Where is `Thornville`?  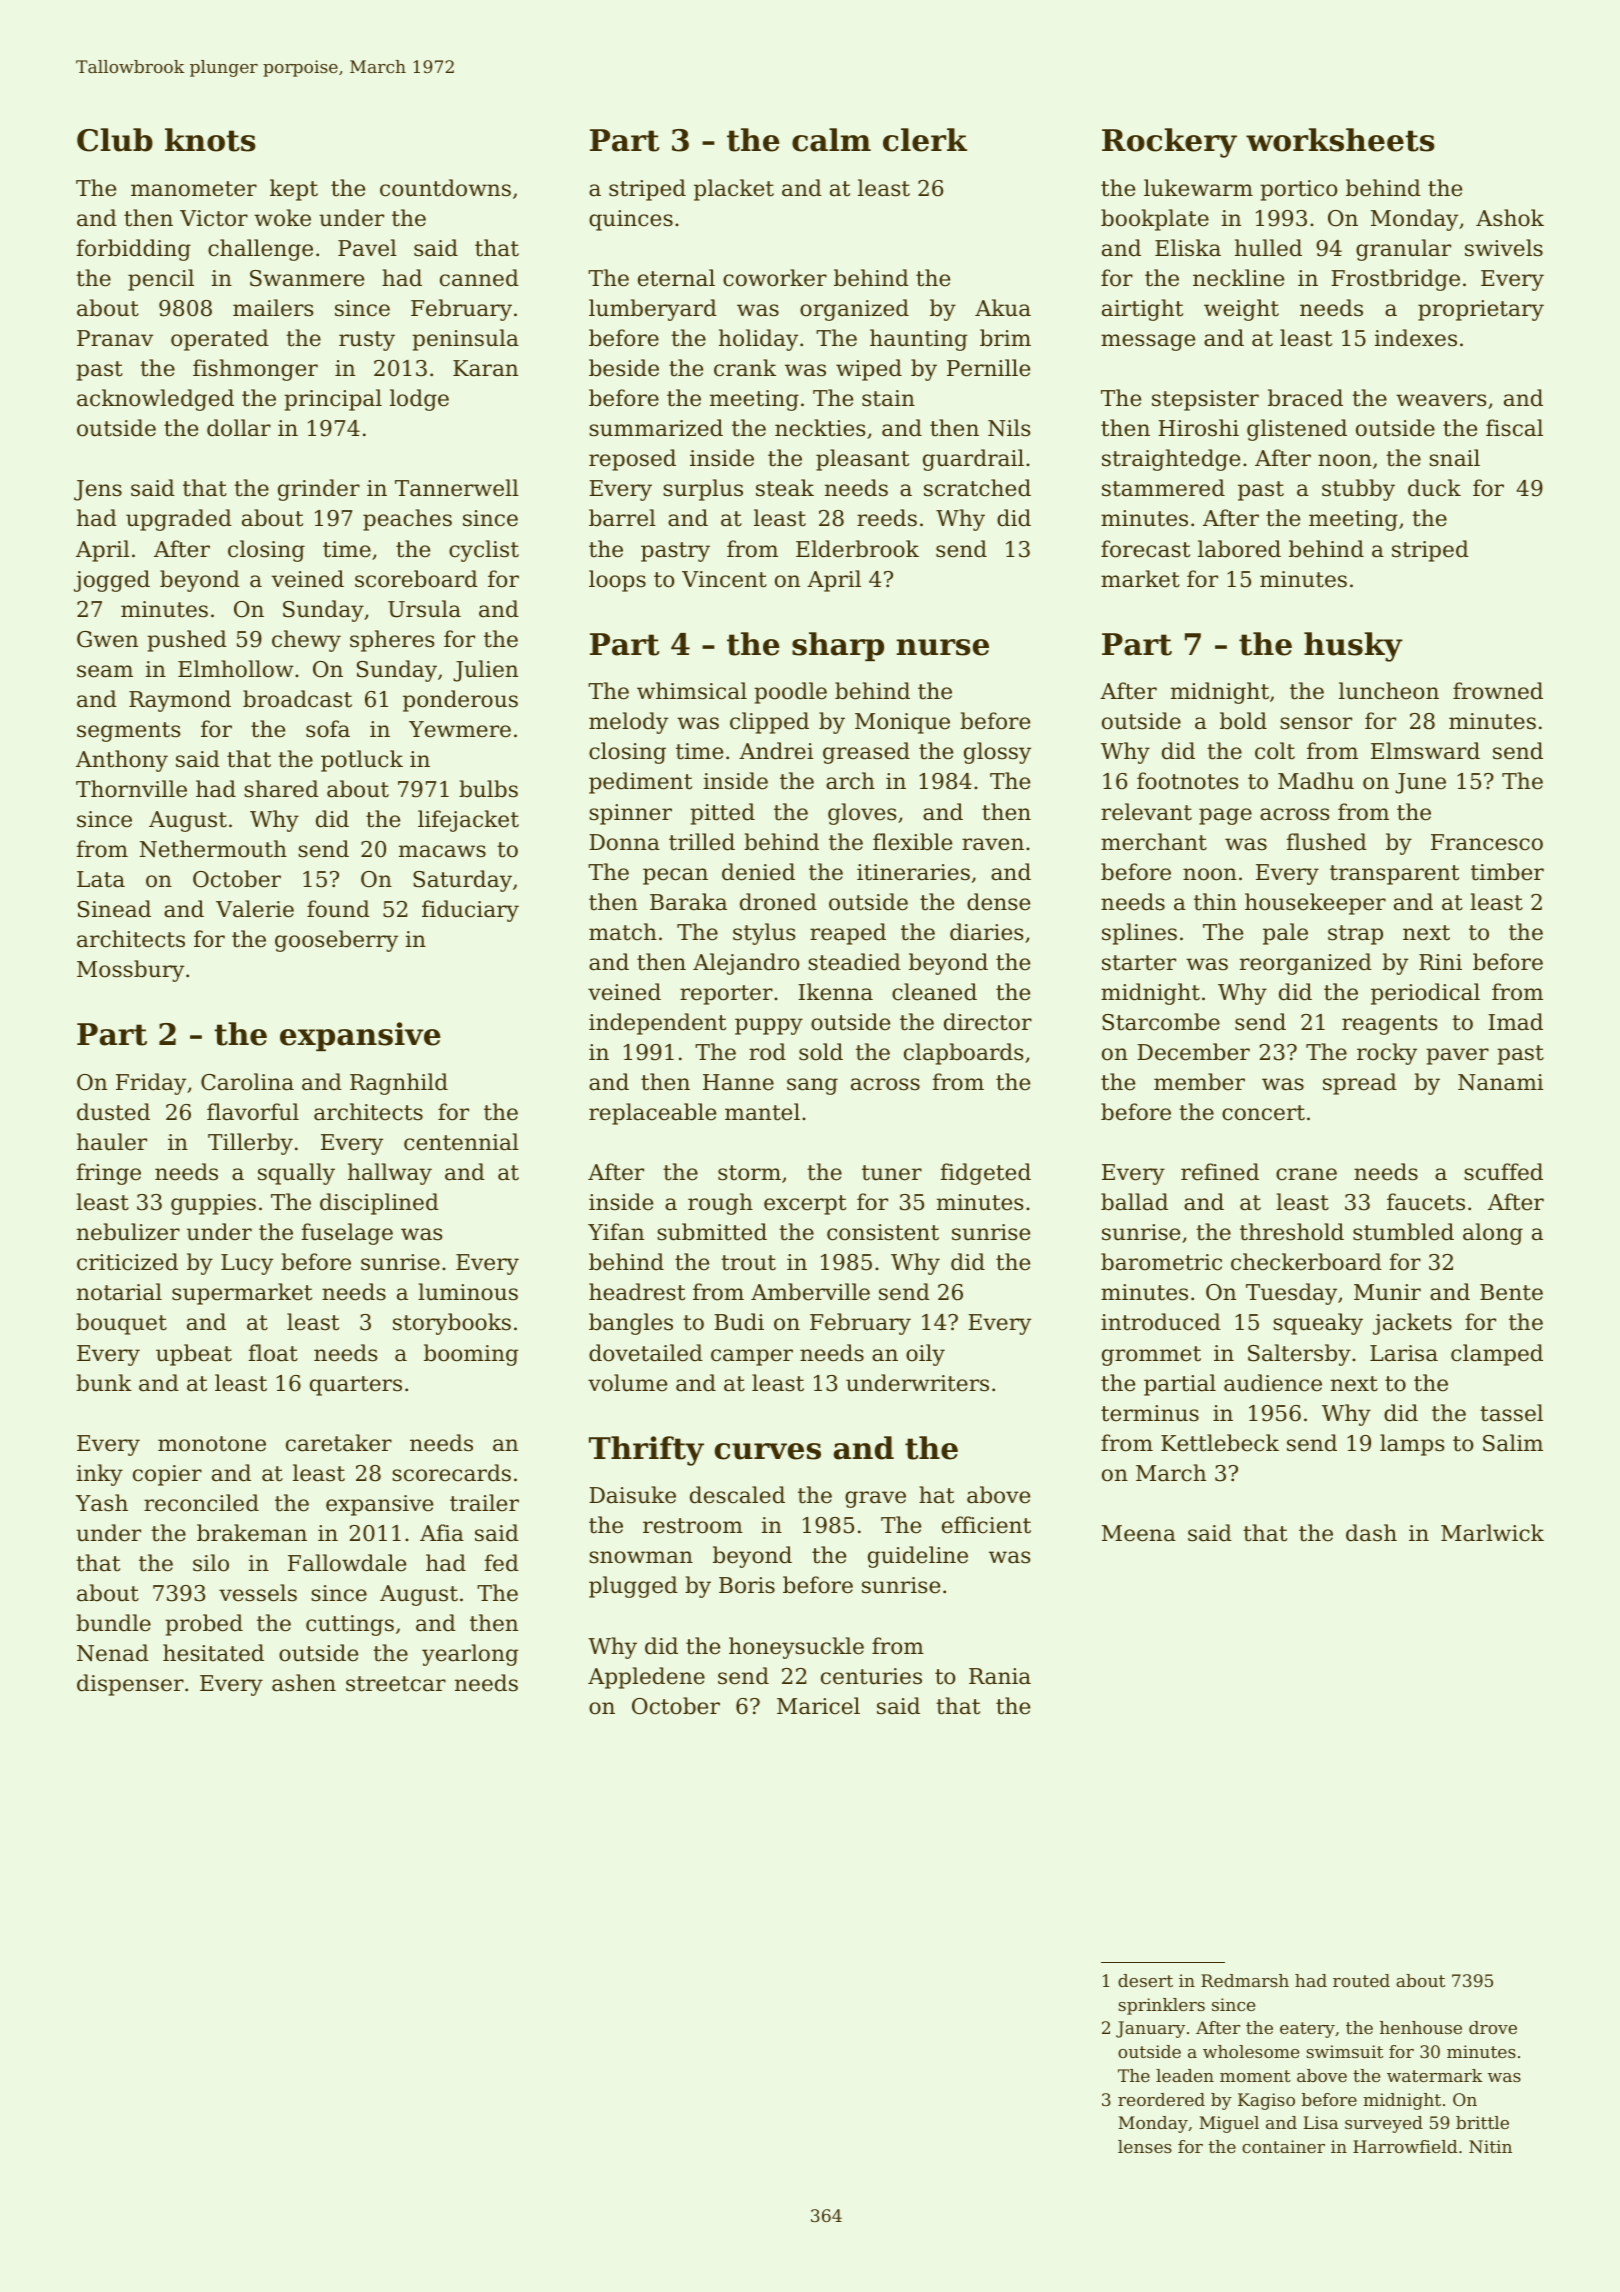
Thornville is located at coordinates (131, 789).
